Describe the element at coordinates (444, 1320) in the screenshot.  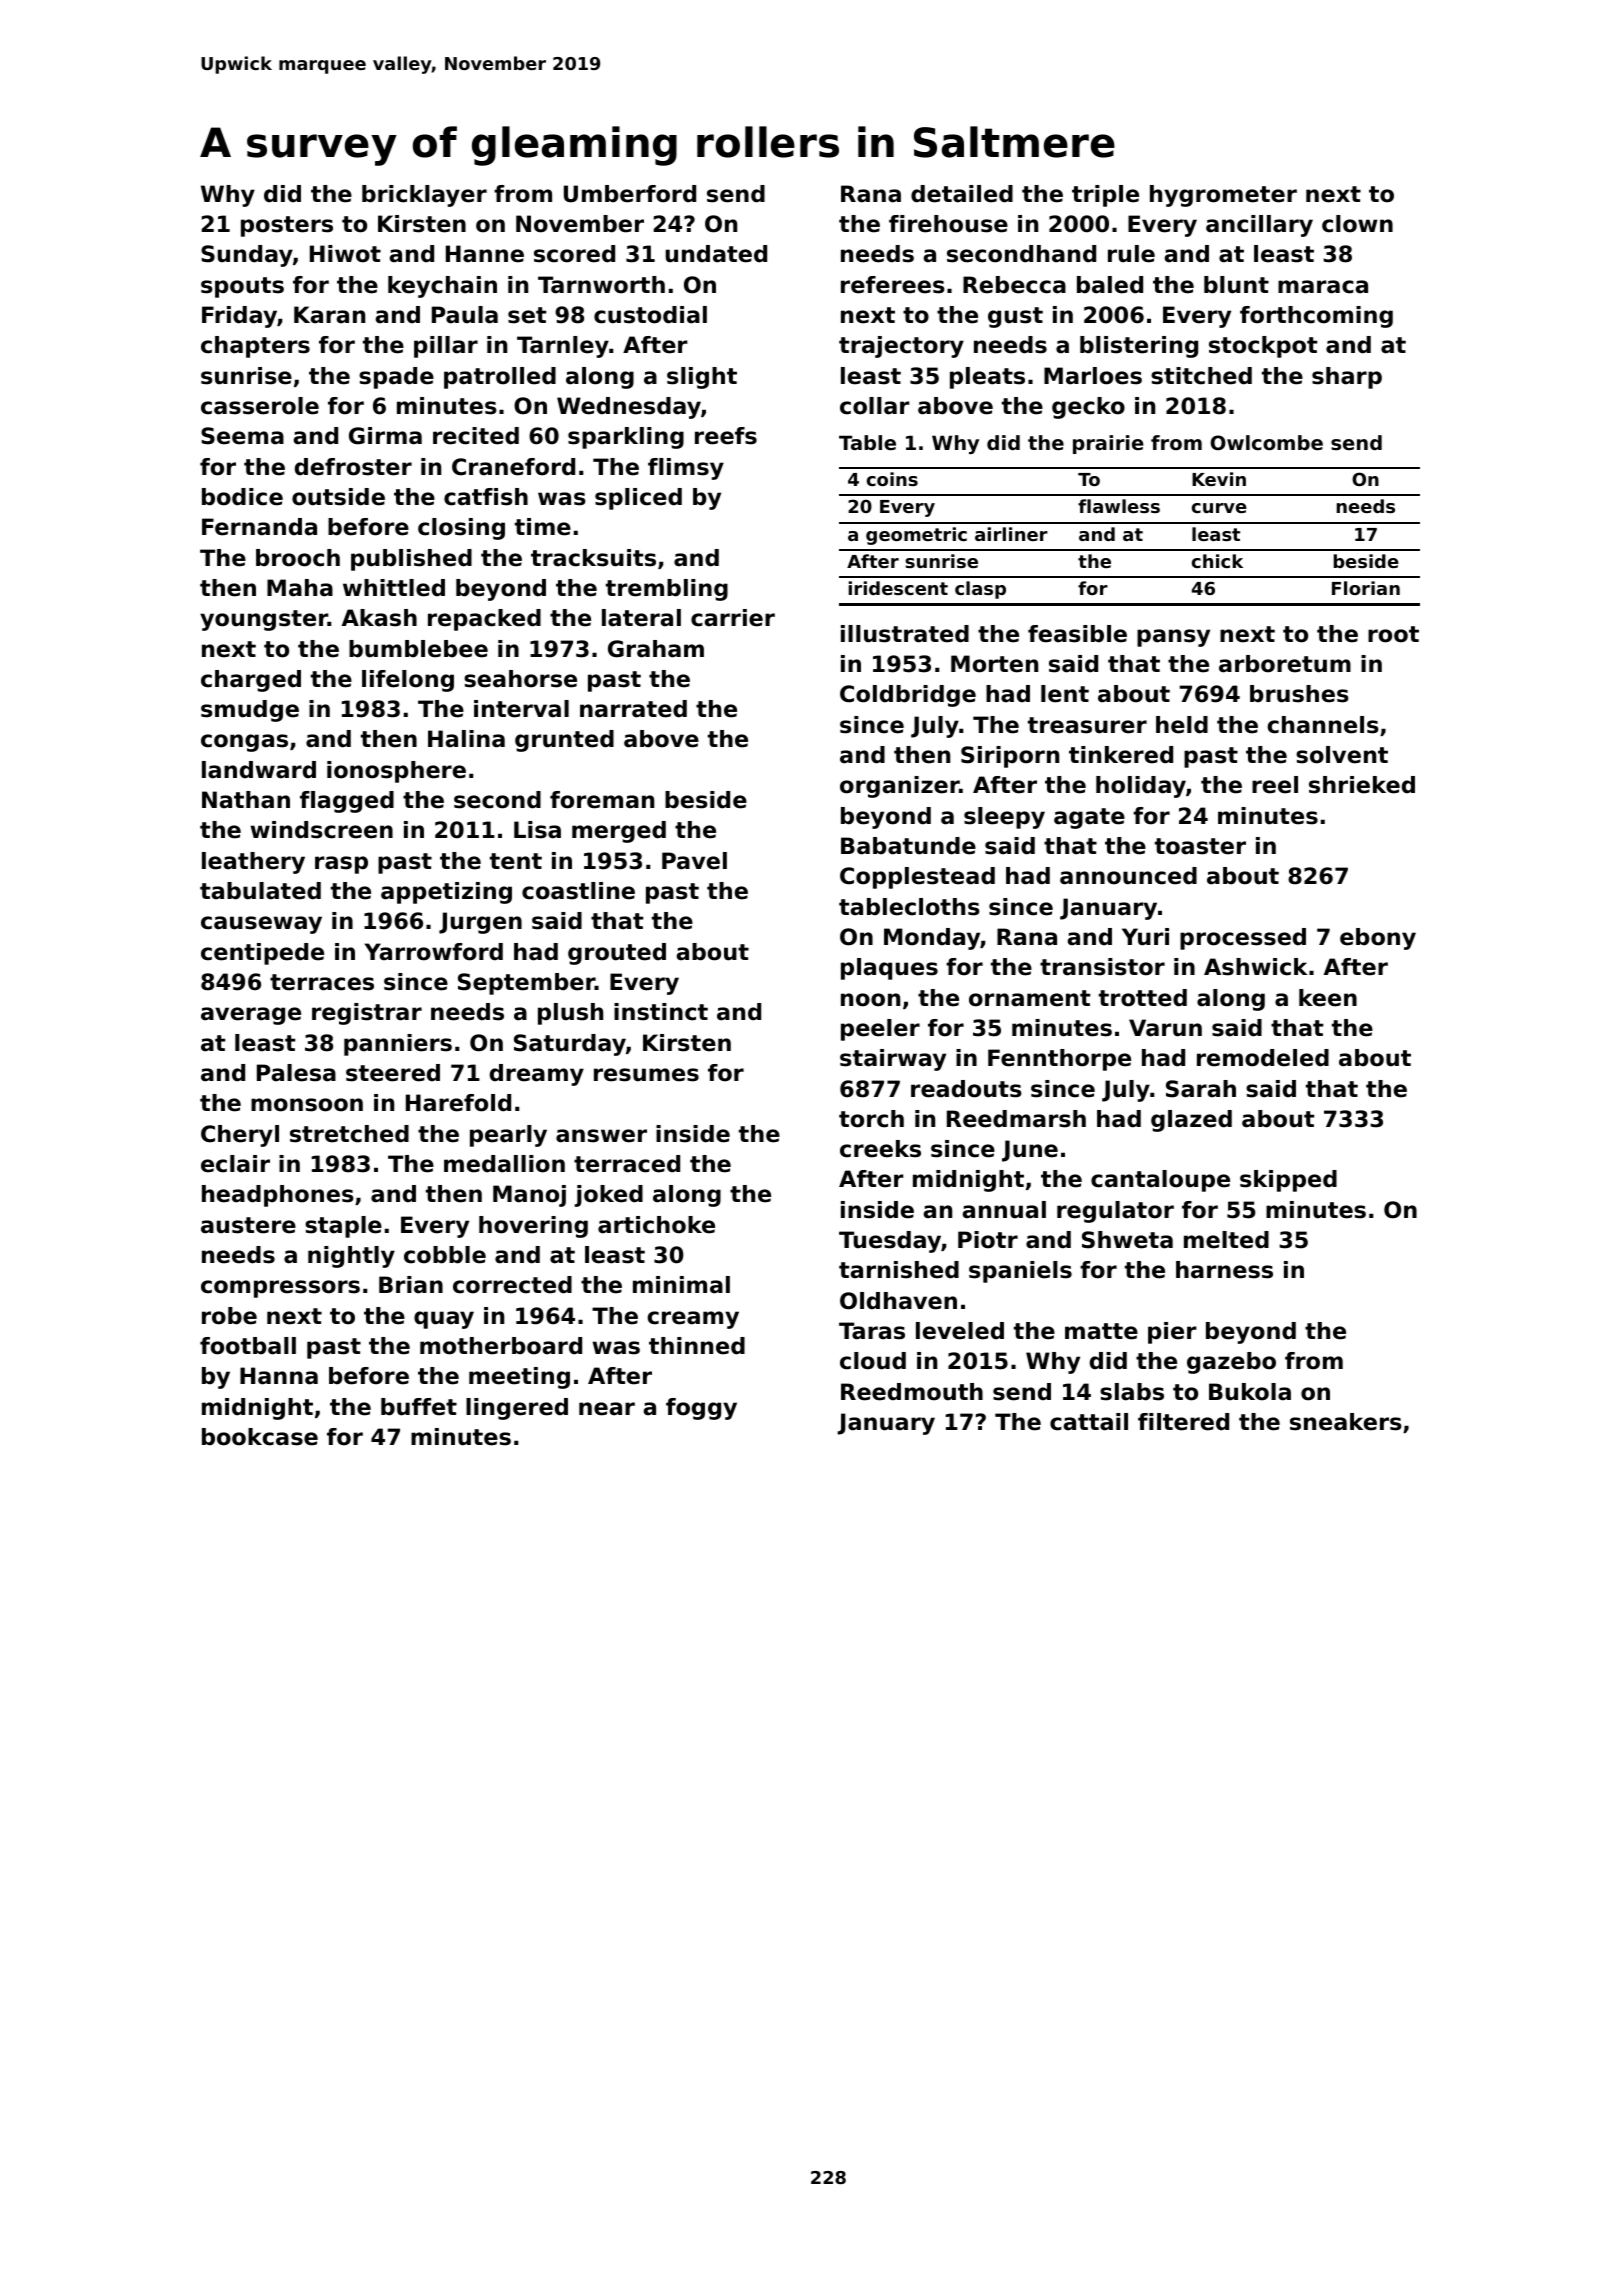
I see `quay` at that location.
